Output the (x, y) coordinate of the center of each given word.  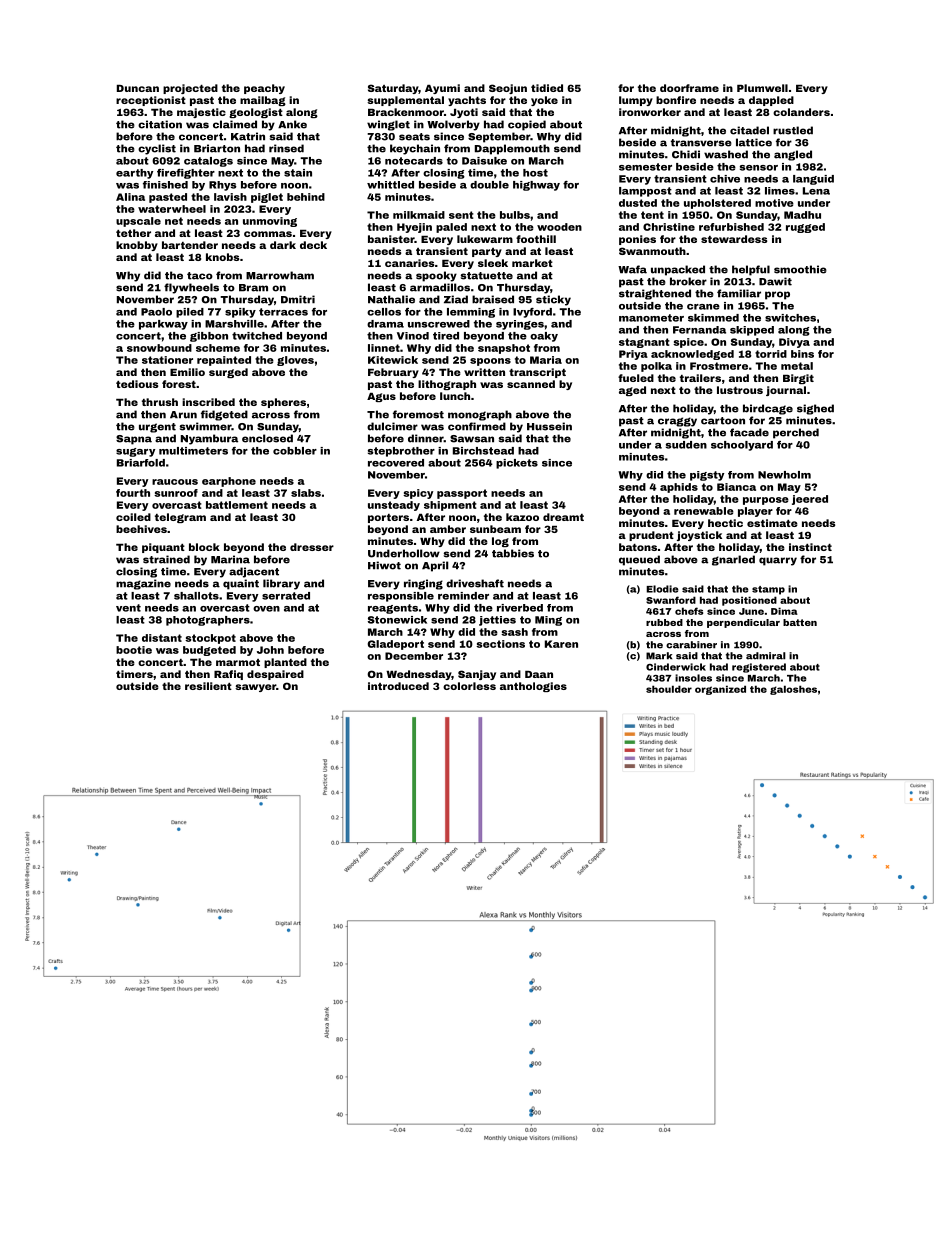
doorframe (689, 88)
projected (190, 89)
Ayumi (442, 89)
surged (228, 373)
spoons (490, 362)
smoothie (800, 269)
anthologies (533, 687)
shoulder (669, 689)
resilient (208, 686)
